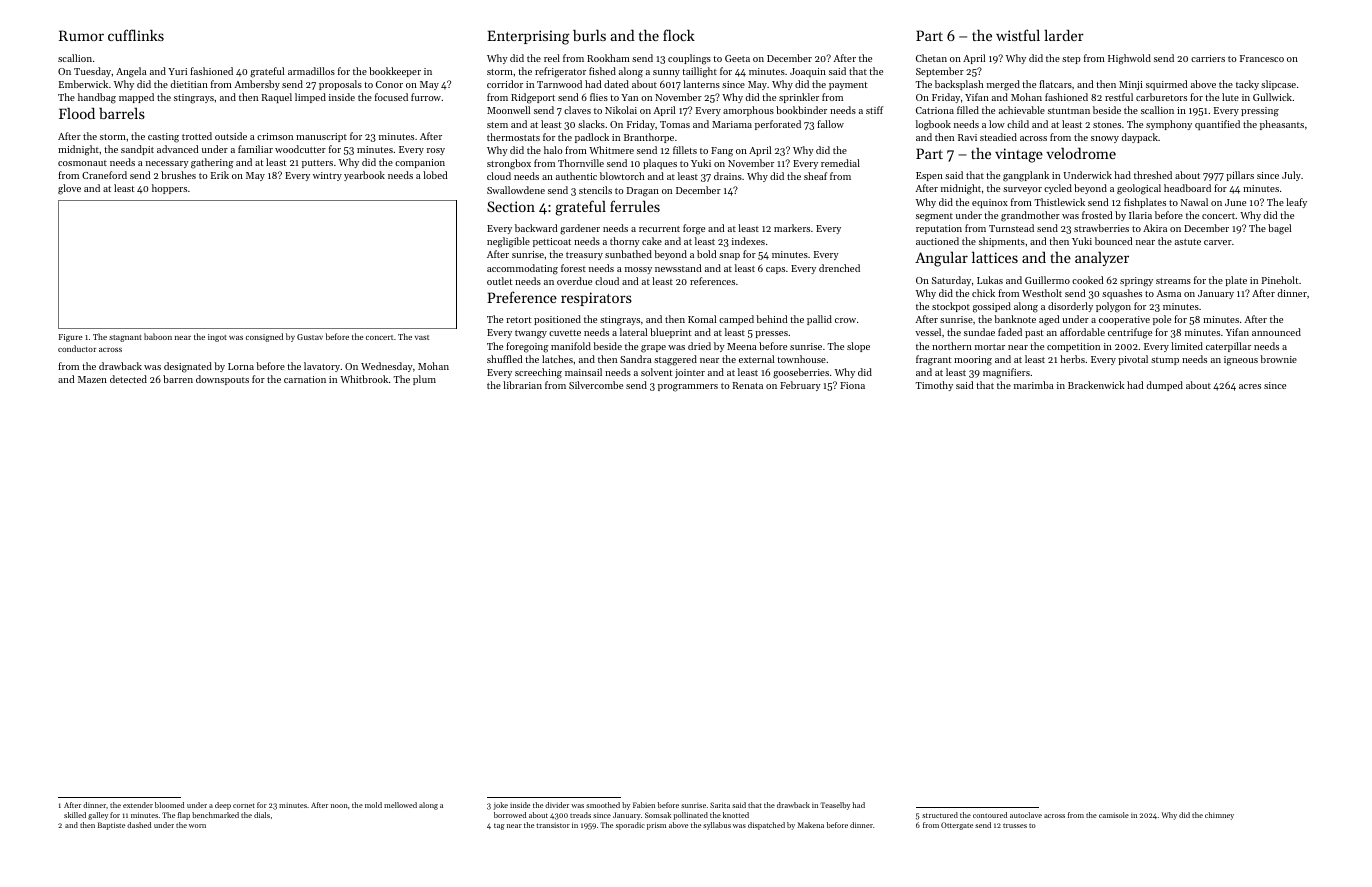 The image size is (1372, 887). Describe the element at coordinates (92, 379) in the image. I see `Mazen` at that location.
